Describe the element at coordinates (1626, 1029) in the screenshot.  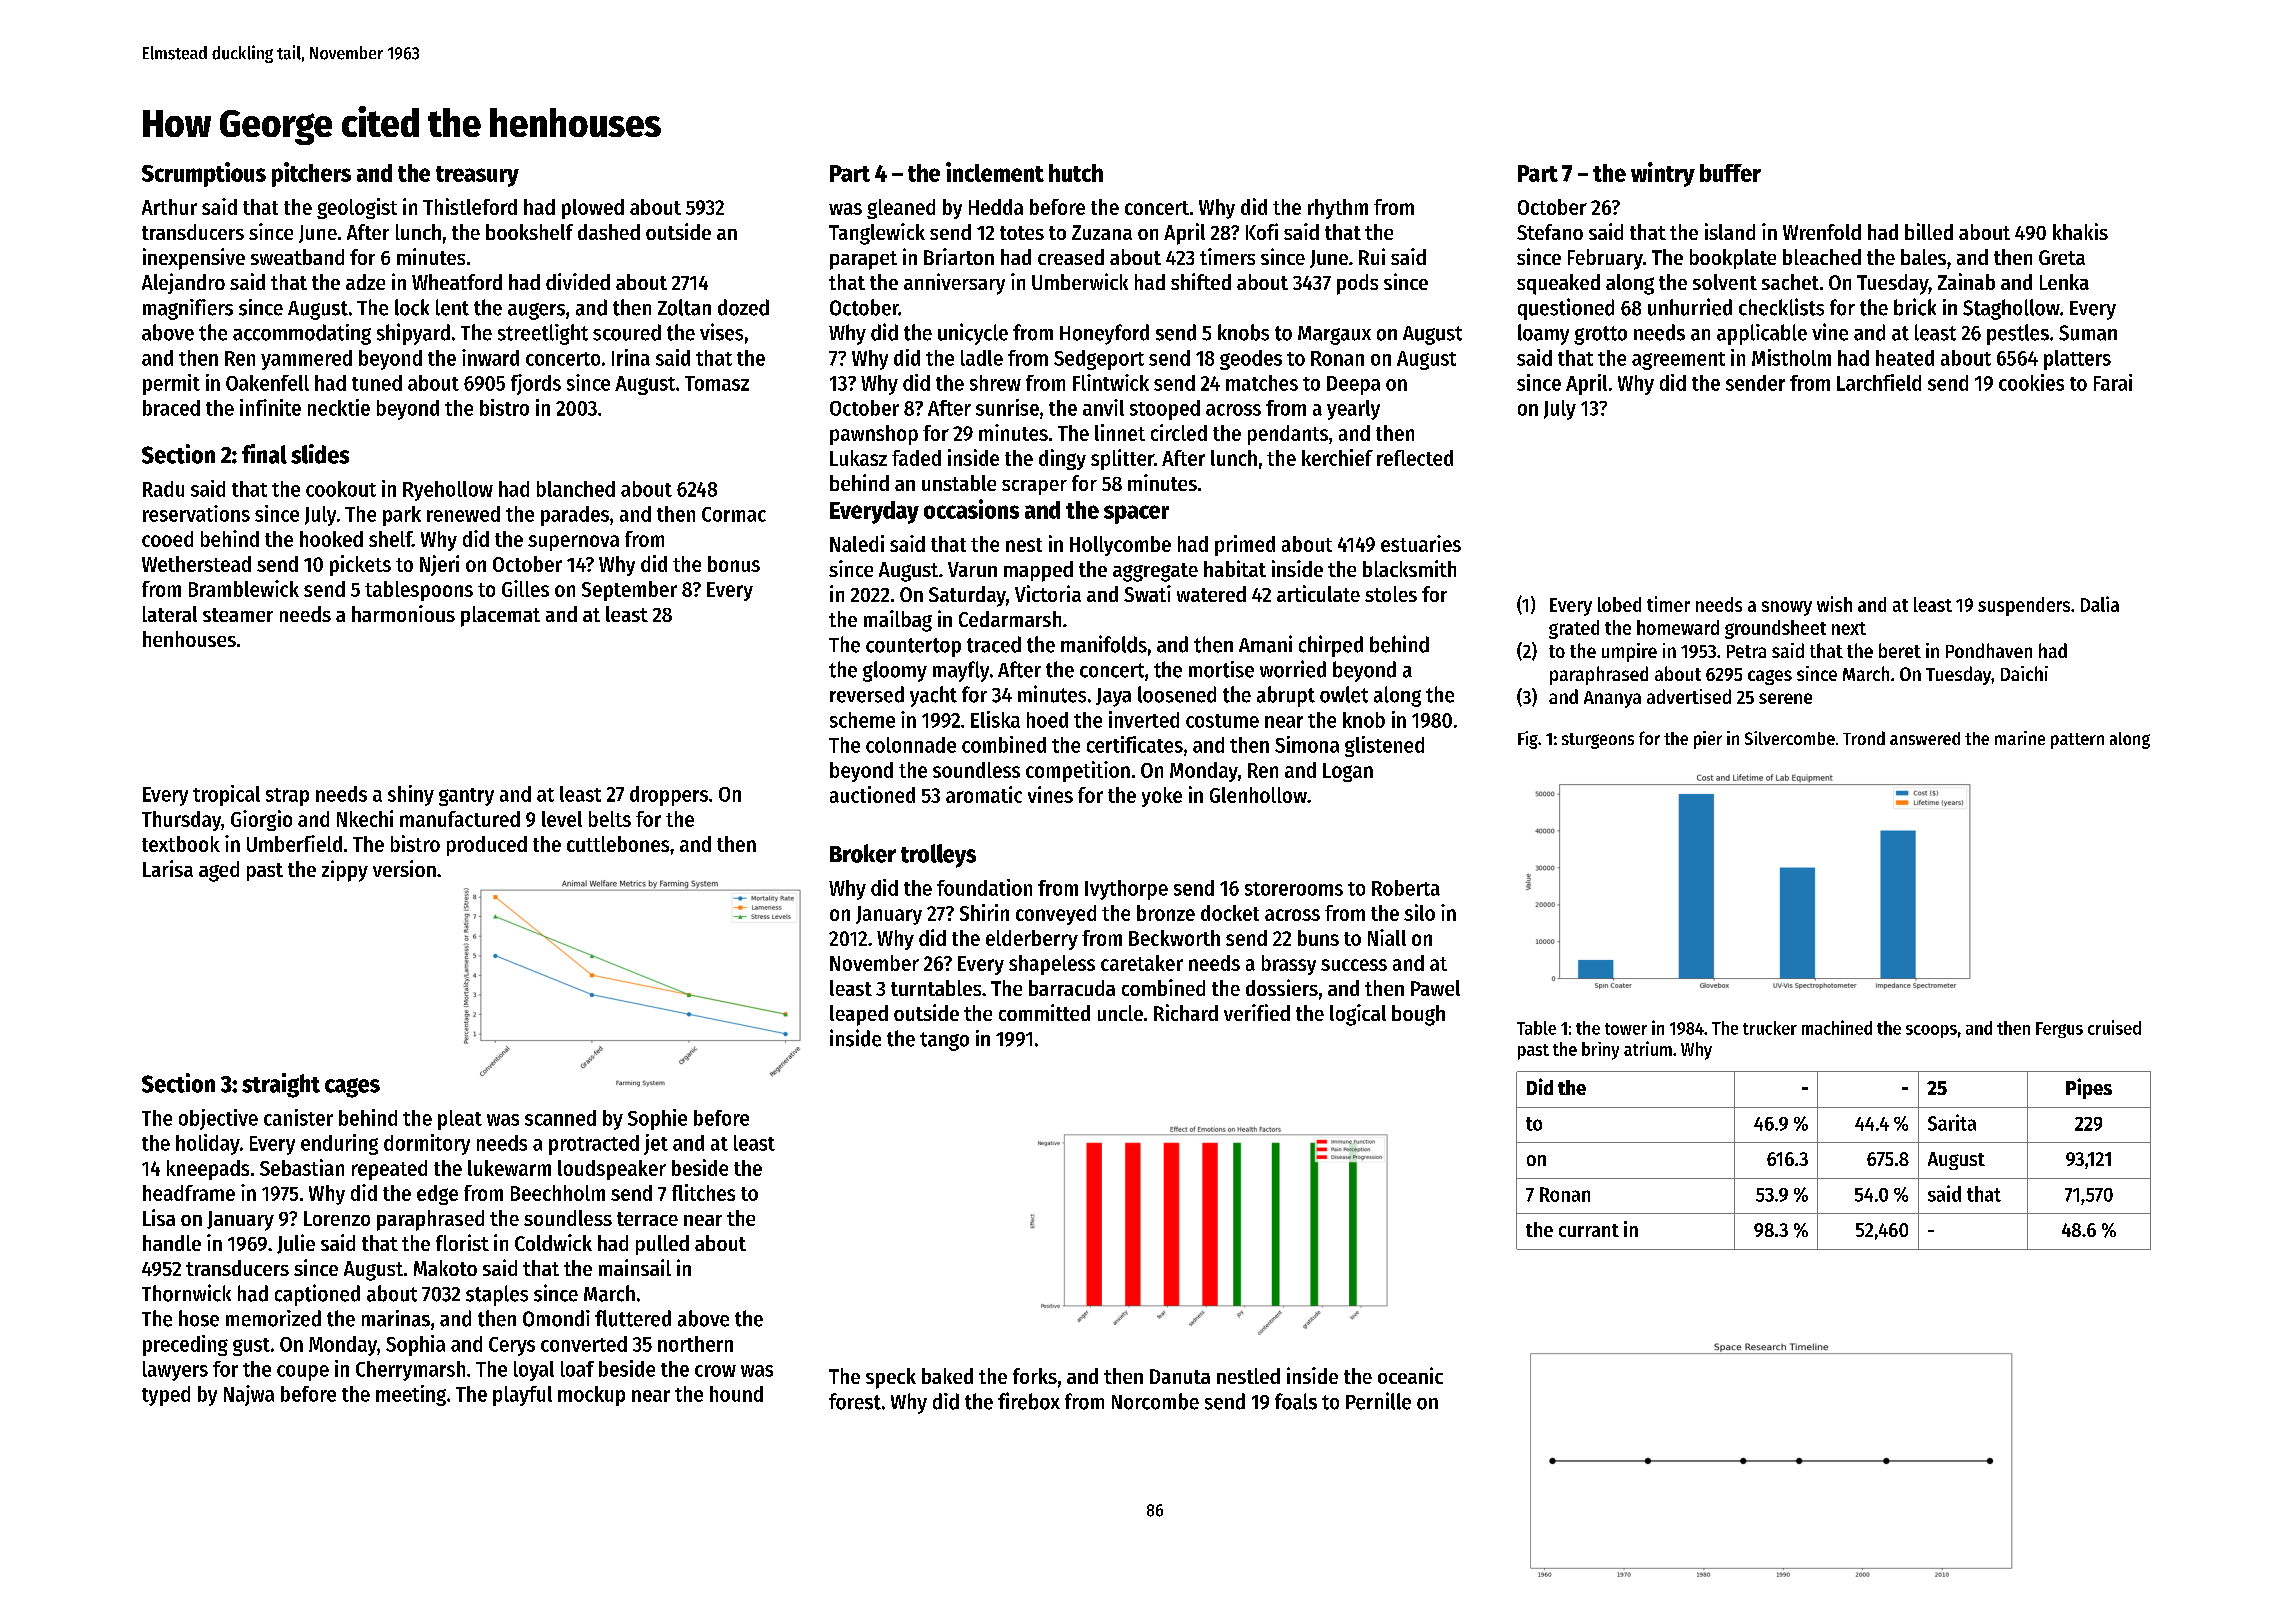
I see `tower` at that location.
